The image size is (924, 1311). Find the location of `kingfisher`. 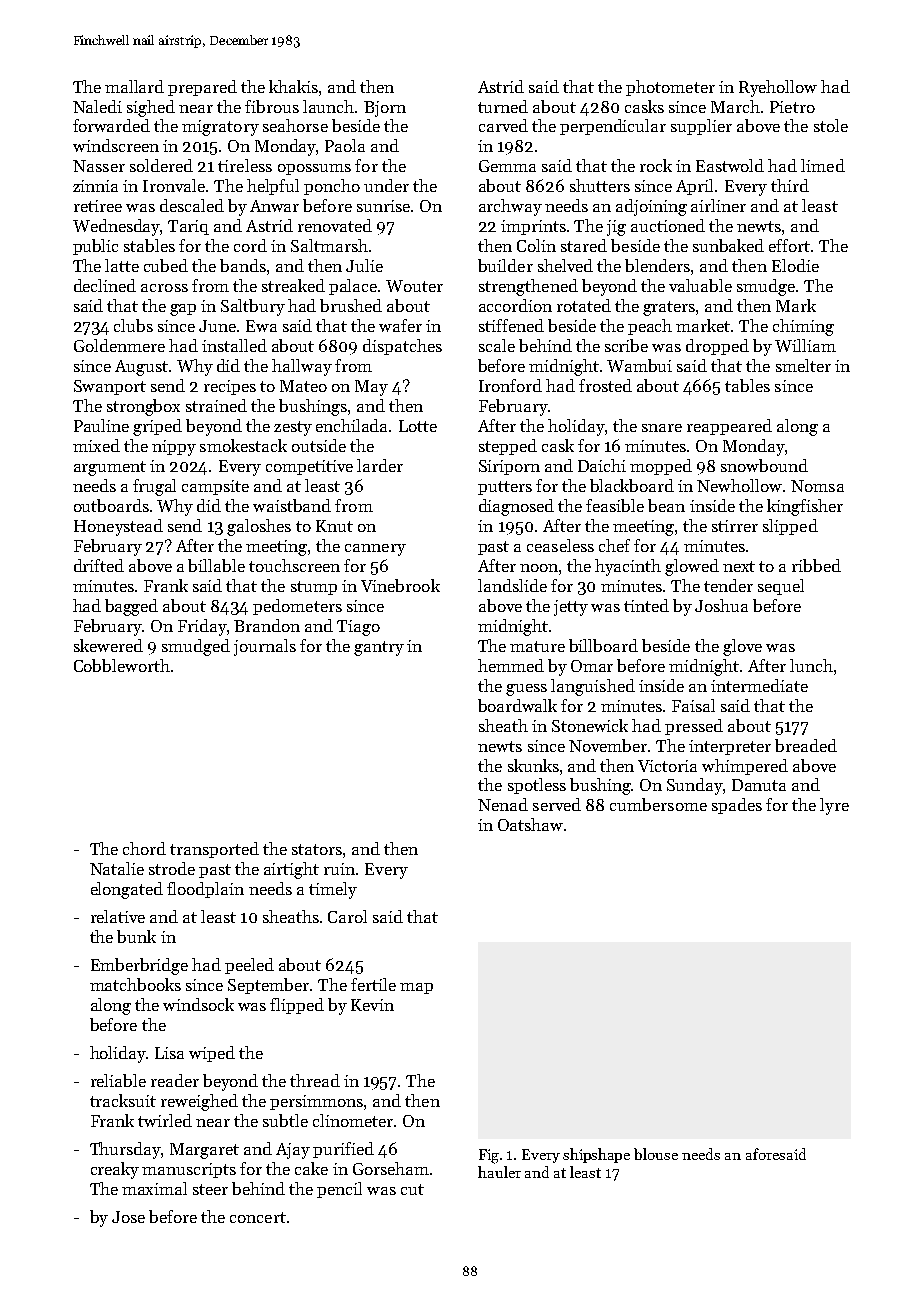

kingfisher is located at coordinates (805, 507).
